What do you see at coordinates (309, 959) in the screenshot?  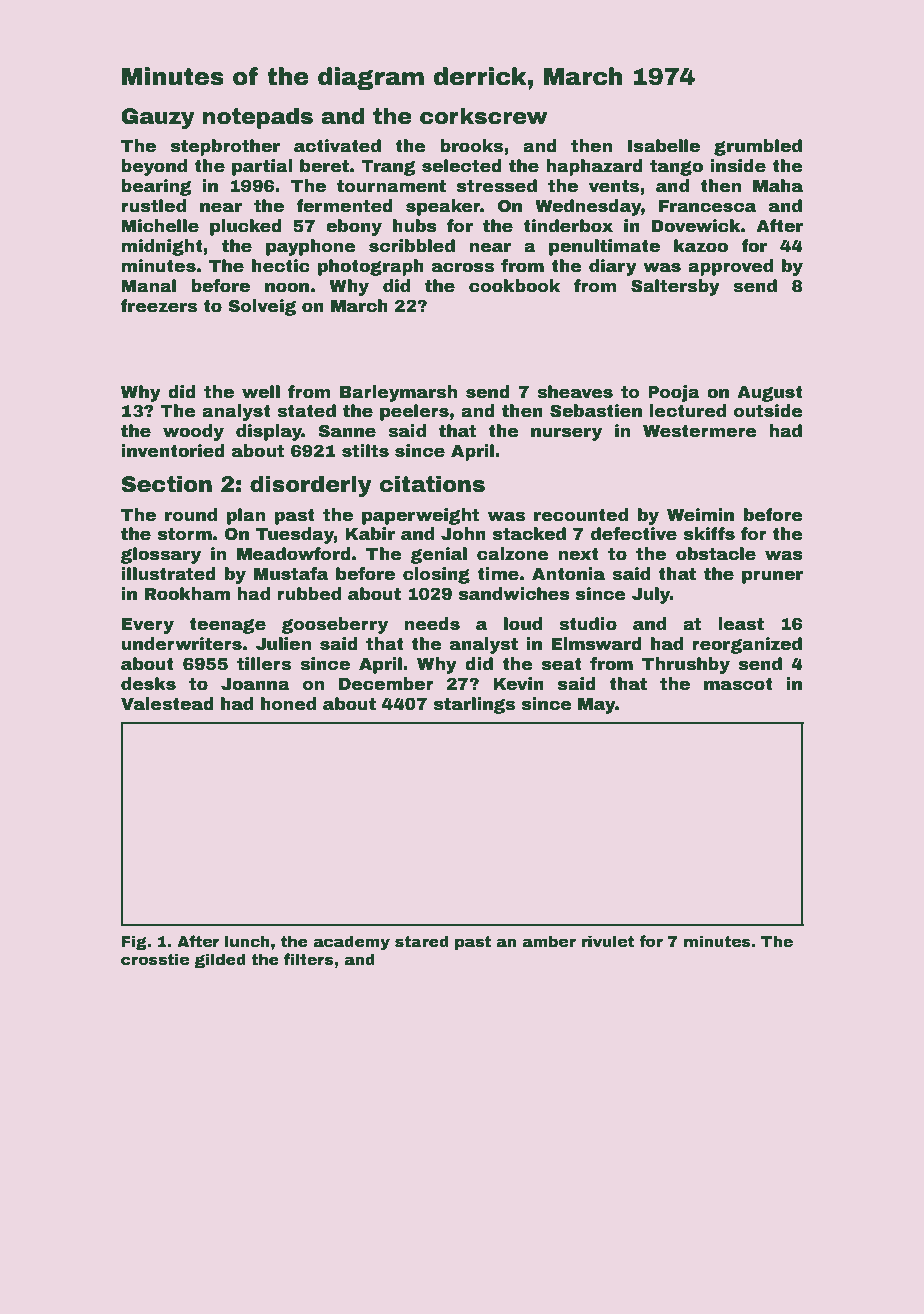 I see `filters` at bounding box center [309, 959].
